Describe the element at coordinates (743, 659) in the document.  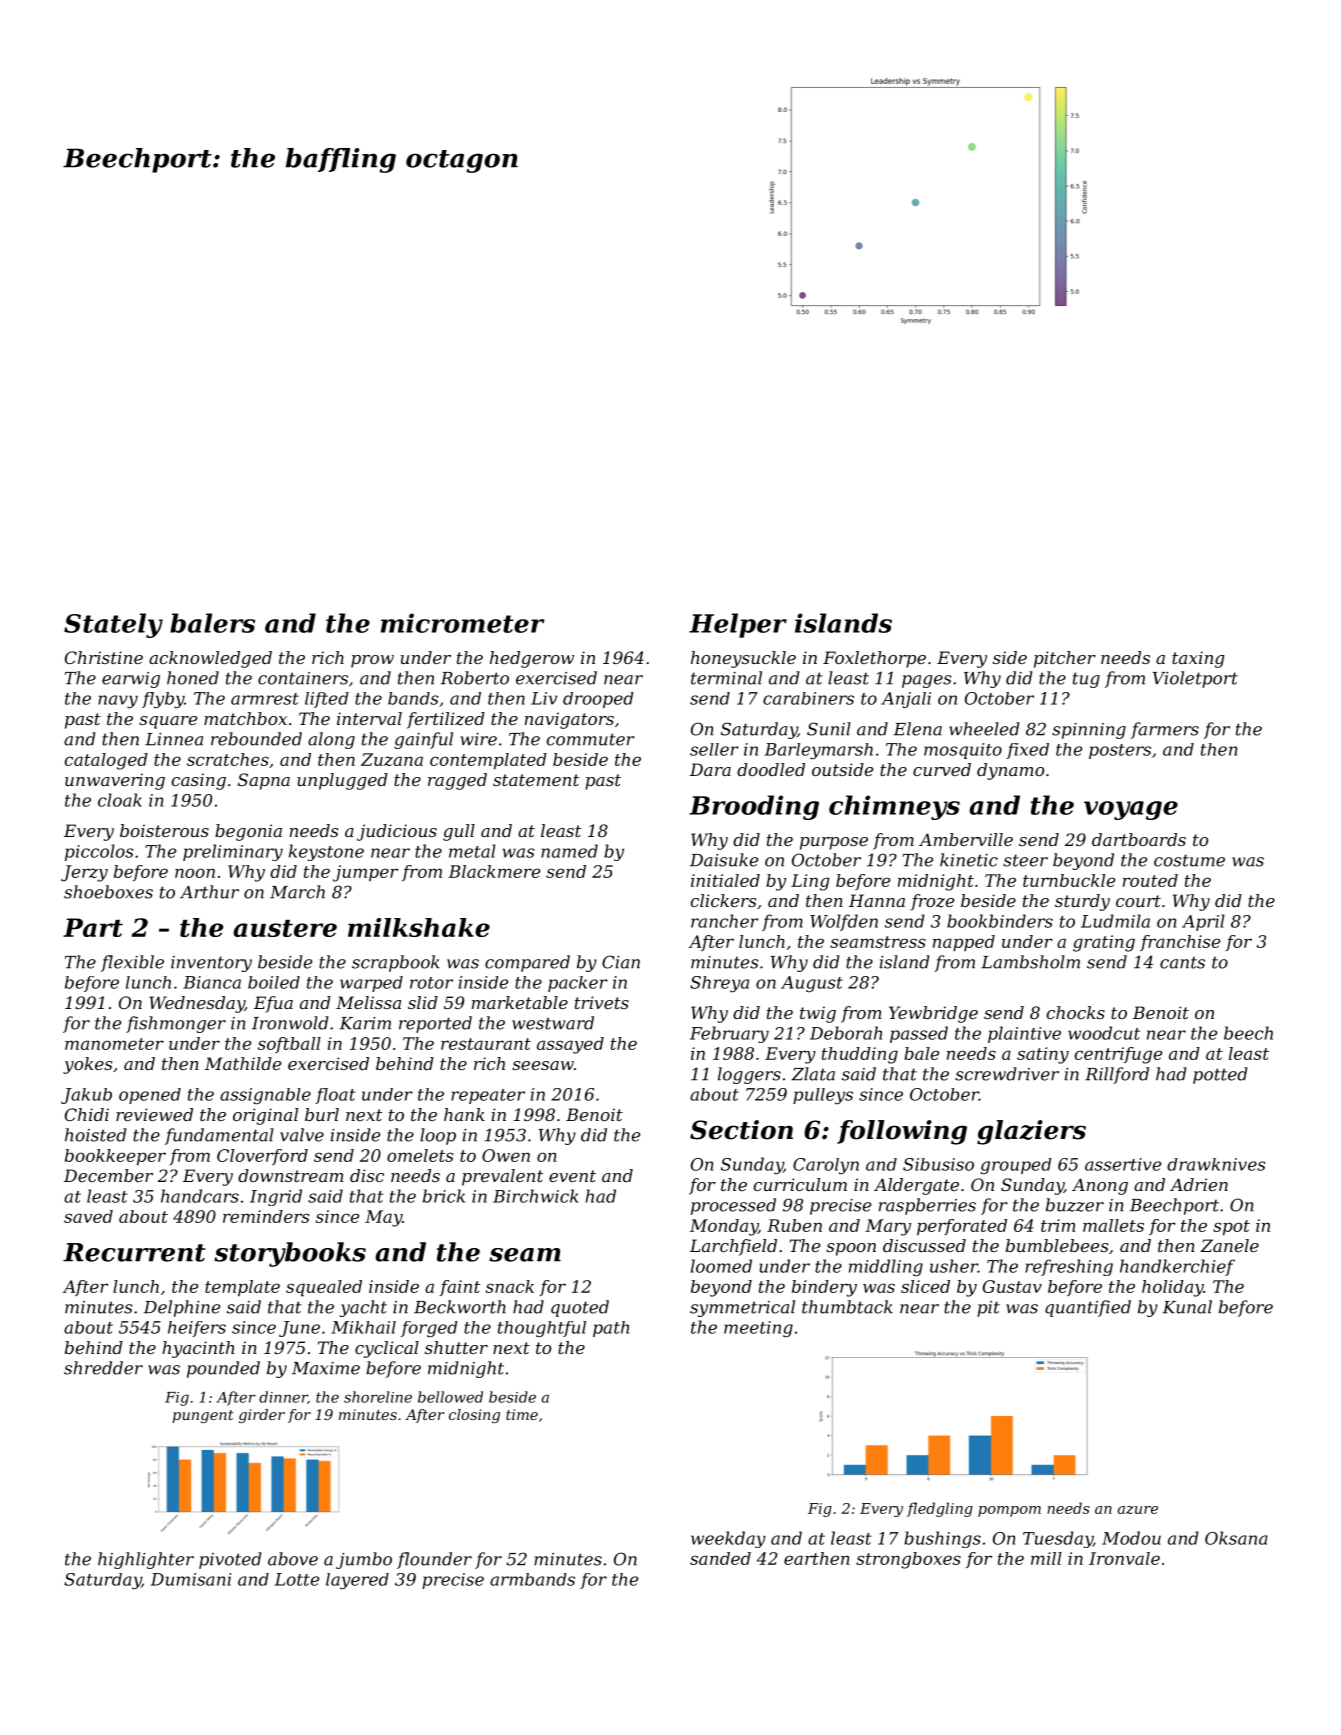
I see `honeysuckle` at that location.
